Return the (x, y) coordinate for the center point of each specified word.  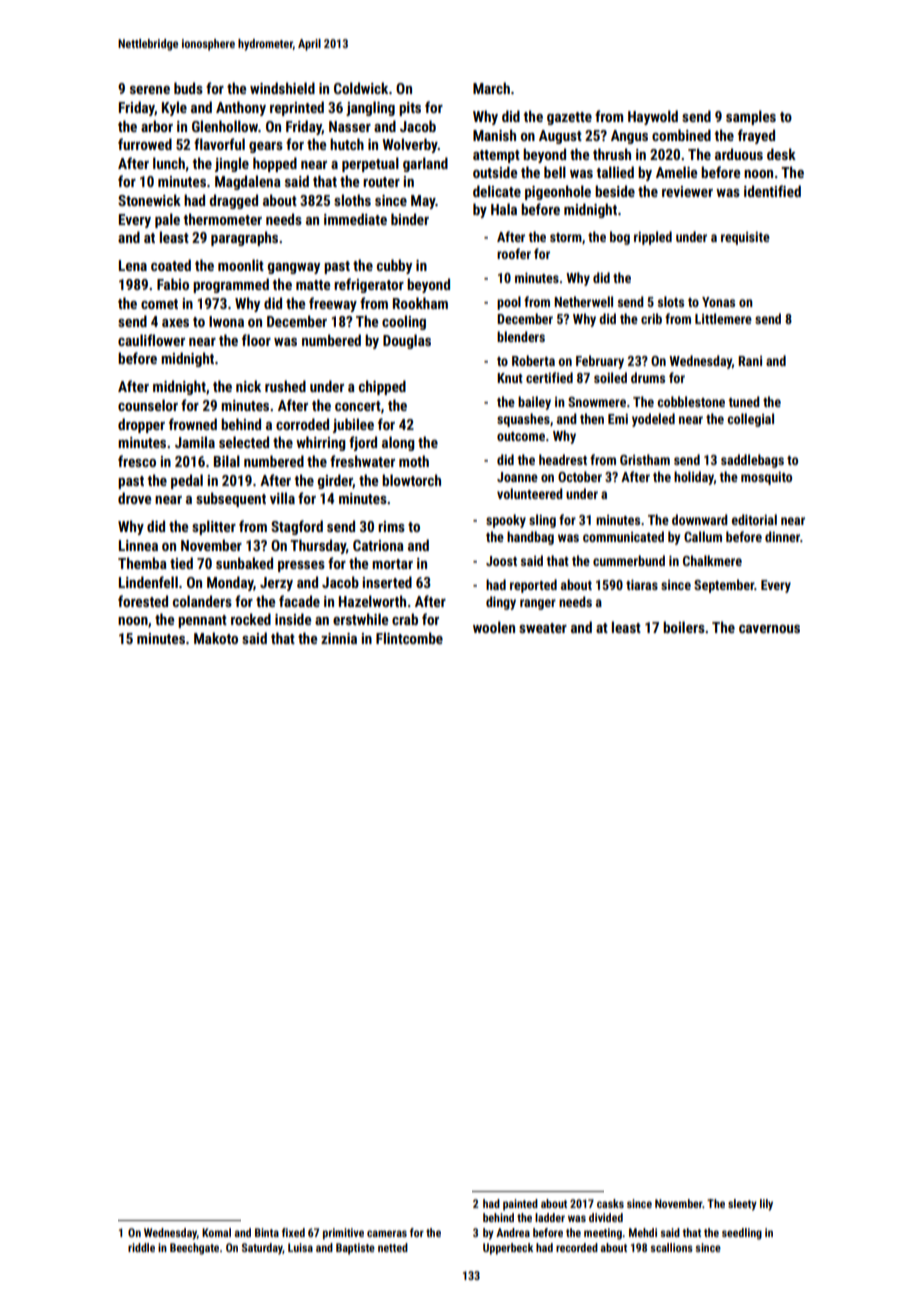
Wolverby (410, 145)
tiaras (642, 584)
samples (751, 117)
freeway (333, 304)
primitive (343, 1234)
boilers (684, 627)
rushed (285, 386)
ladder (550, 1217)
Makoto (216, 638)
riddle (141, 1247)
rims (391, 526)
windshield (282, 88)
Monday (230, 583)
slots (671, 301)
